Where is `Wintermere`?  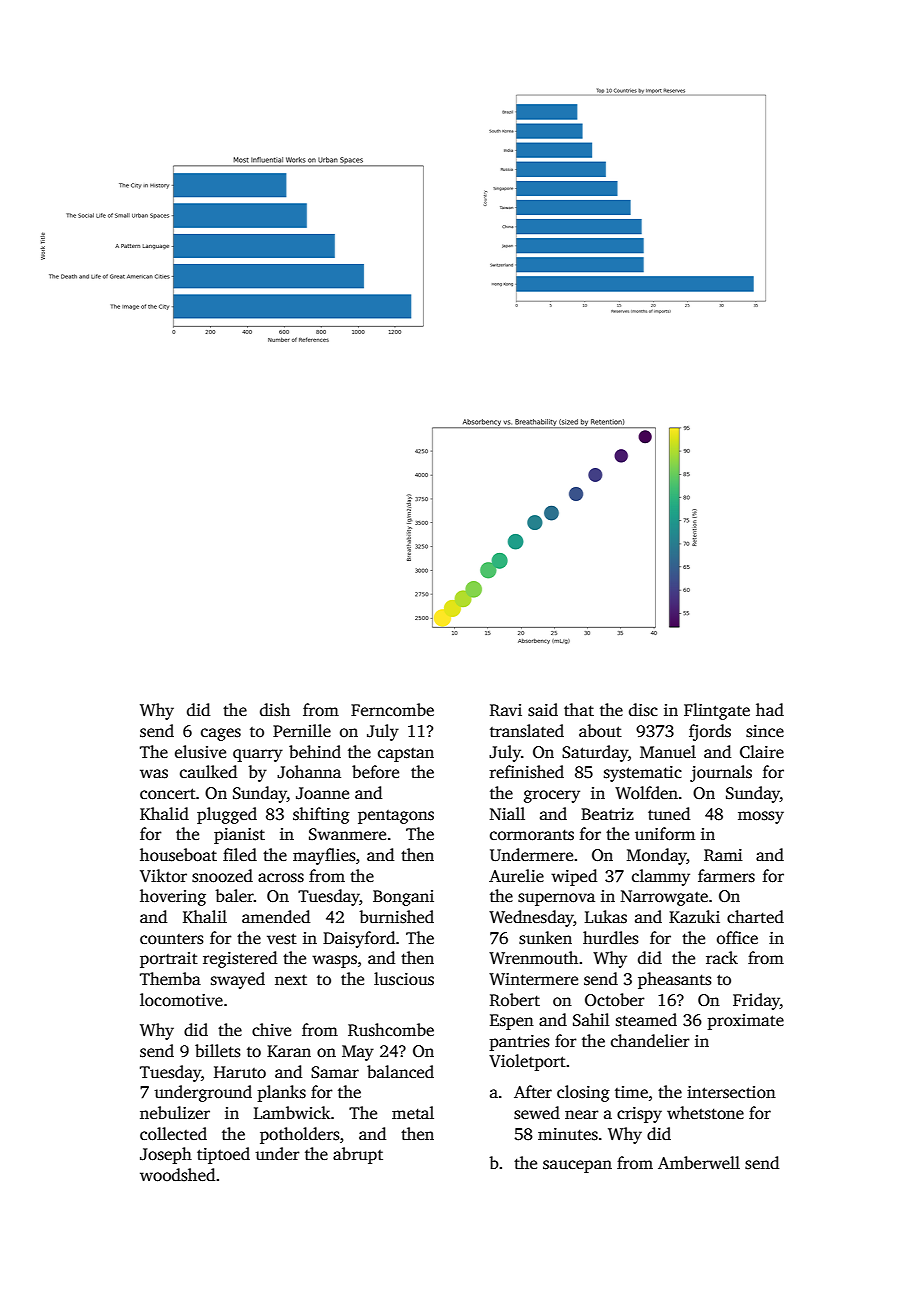 Wintermere is located at coordinates (533, 979).
